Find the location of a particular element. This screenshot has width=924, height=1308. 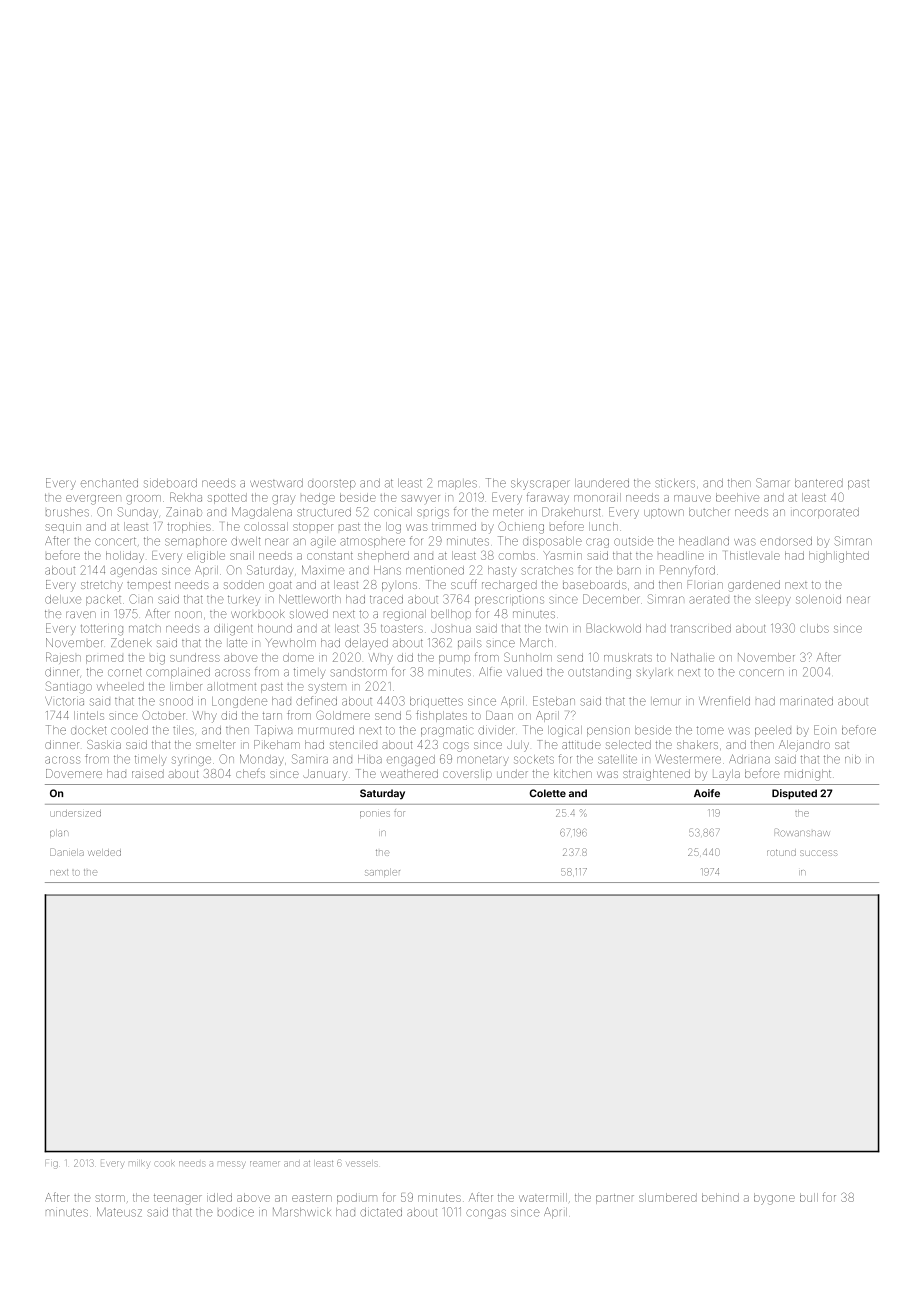

syringe is located at coordinates (191, 761).
